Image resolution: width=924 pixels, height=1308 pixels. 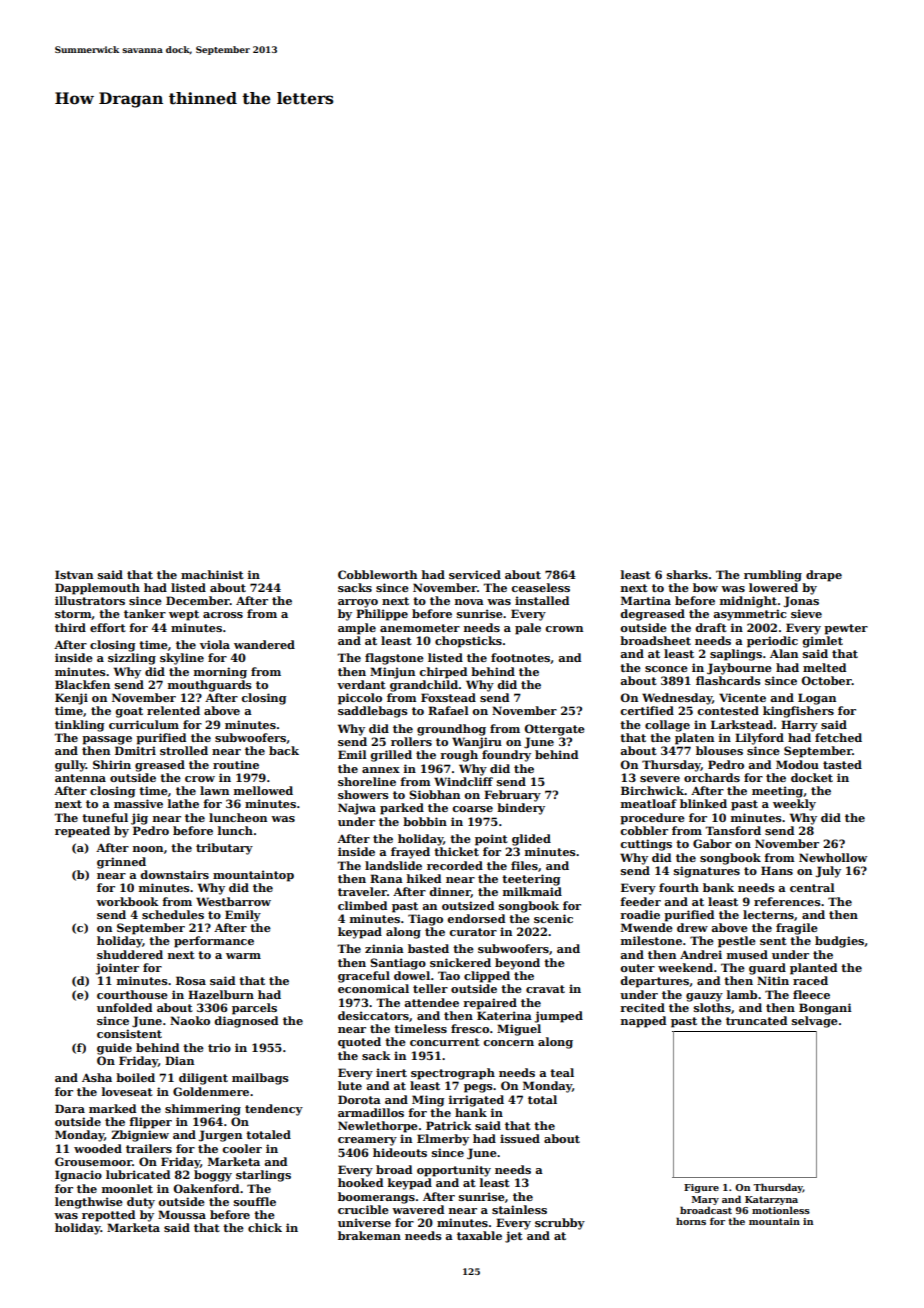 I want to click on lubricated, so click(x=138, y=1174).
